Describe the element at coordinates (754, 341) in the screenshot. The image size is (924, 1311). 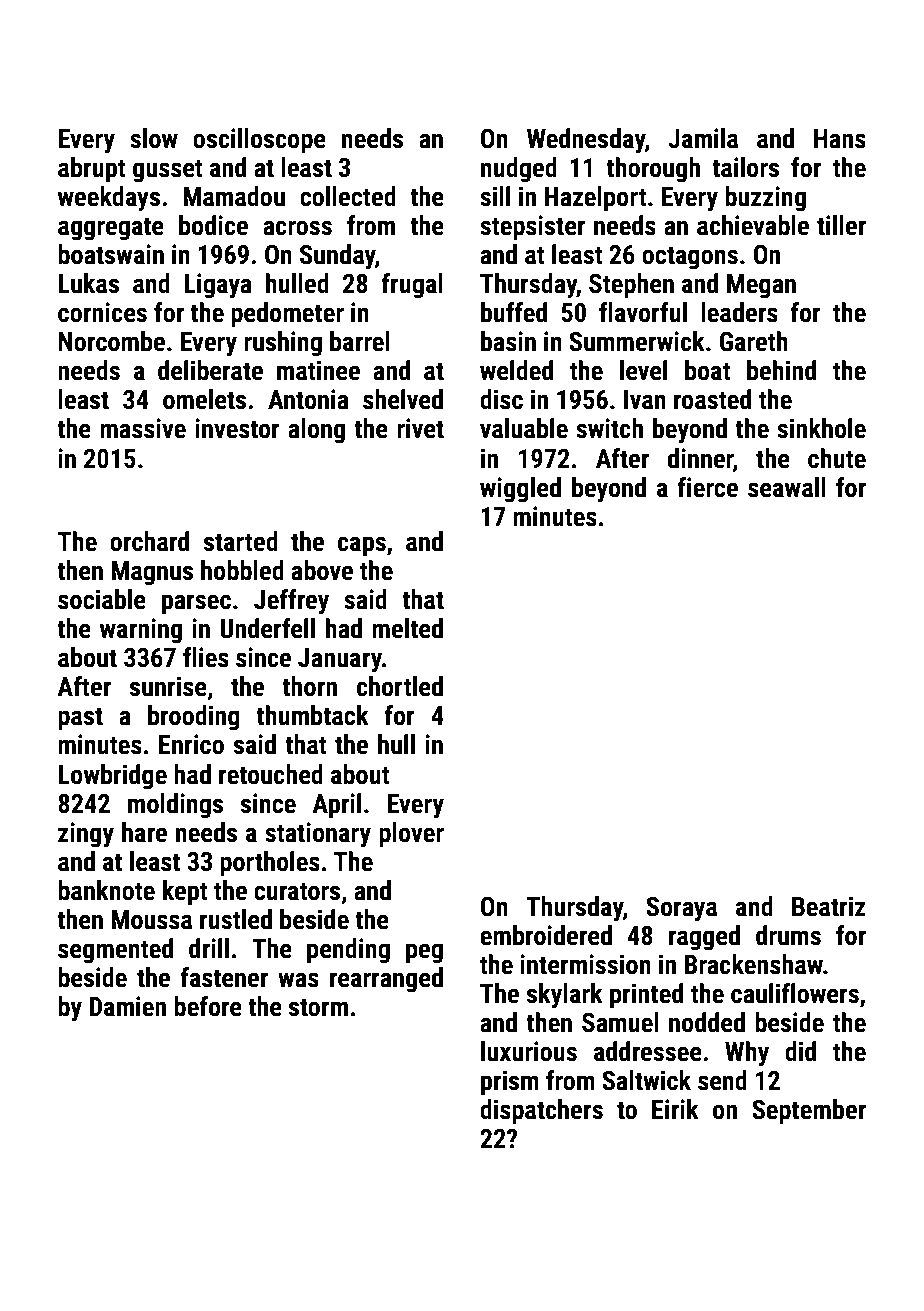
I see `Gareth` at that location.
